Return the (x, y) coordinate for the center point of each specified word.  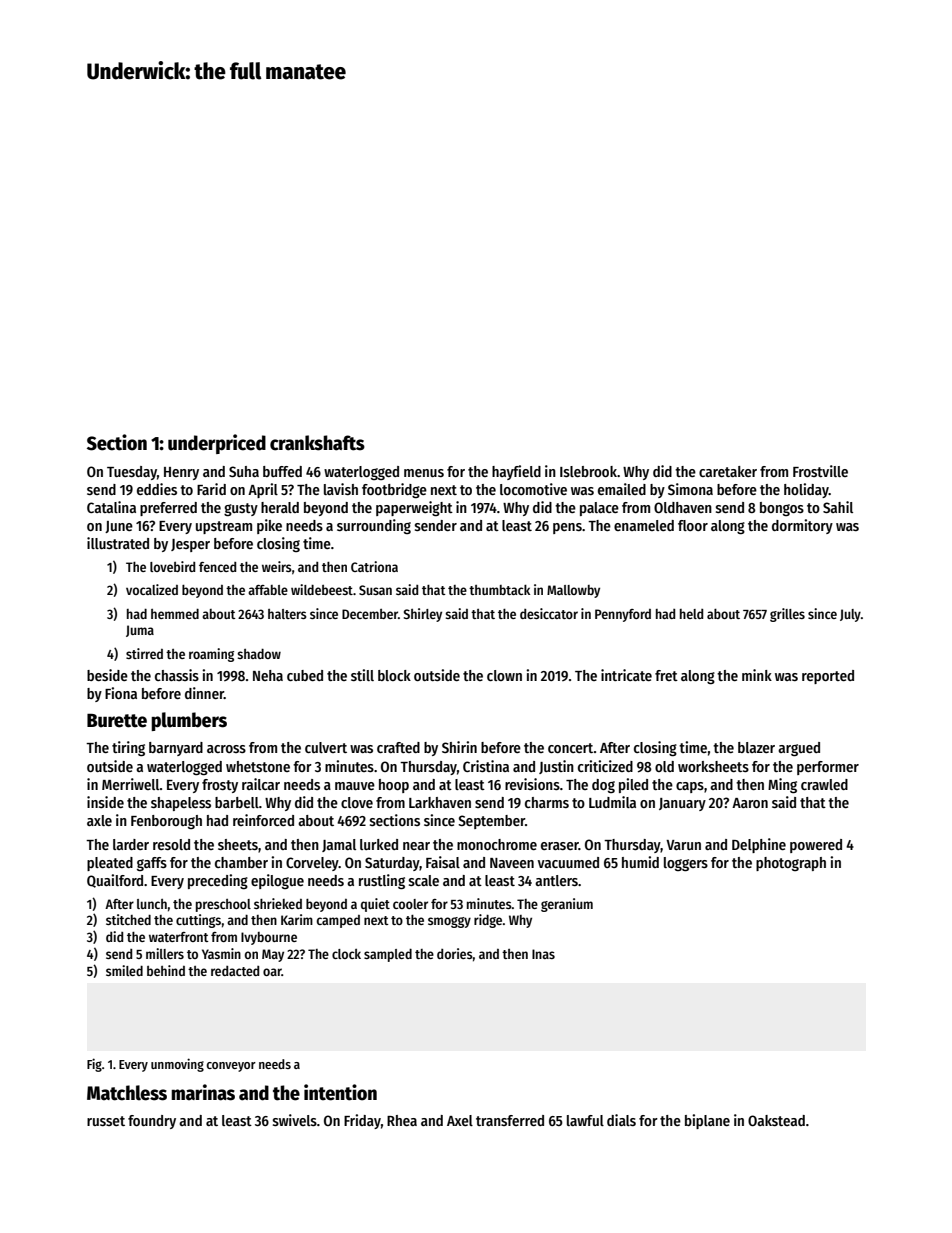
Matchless (127, 1093)
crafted (398, 747)
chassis (177, 675)
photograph (791, 864)
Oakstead (776, 1120)
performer (828, 768)
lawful (585, 1120)
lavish (341, 489)
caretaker (728, 471)
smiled (124, 970)
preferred (168, 509)
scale (424, 880)
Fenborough (166, 822)
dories (455, 953)
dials (621, 1120)
